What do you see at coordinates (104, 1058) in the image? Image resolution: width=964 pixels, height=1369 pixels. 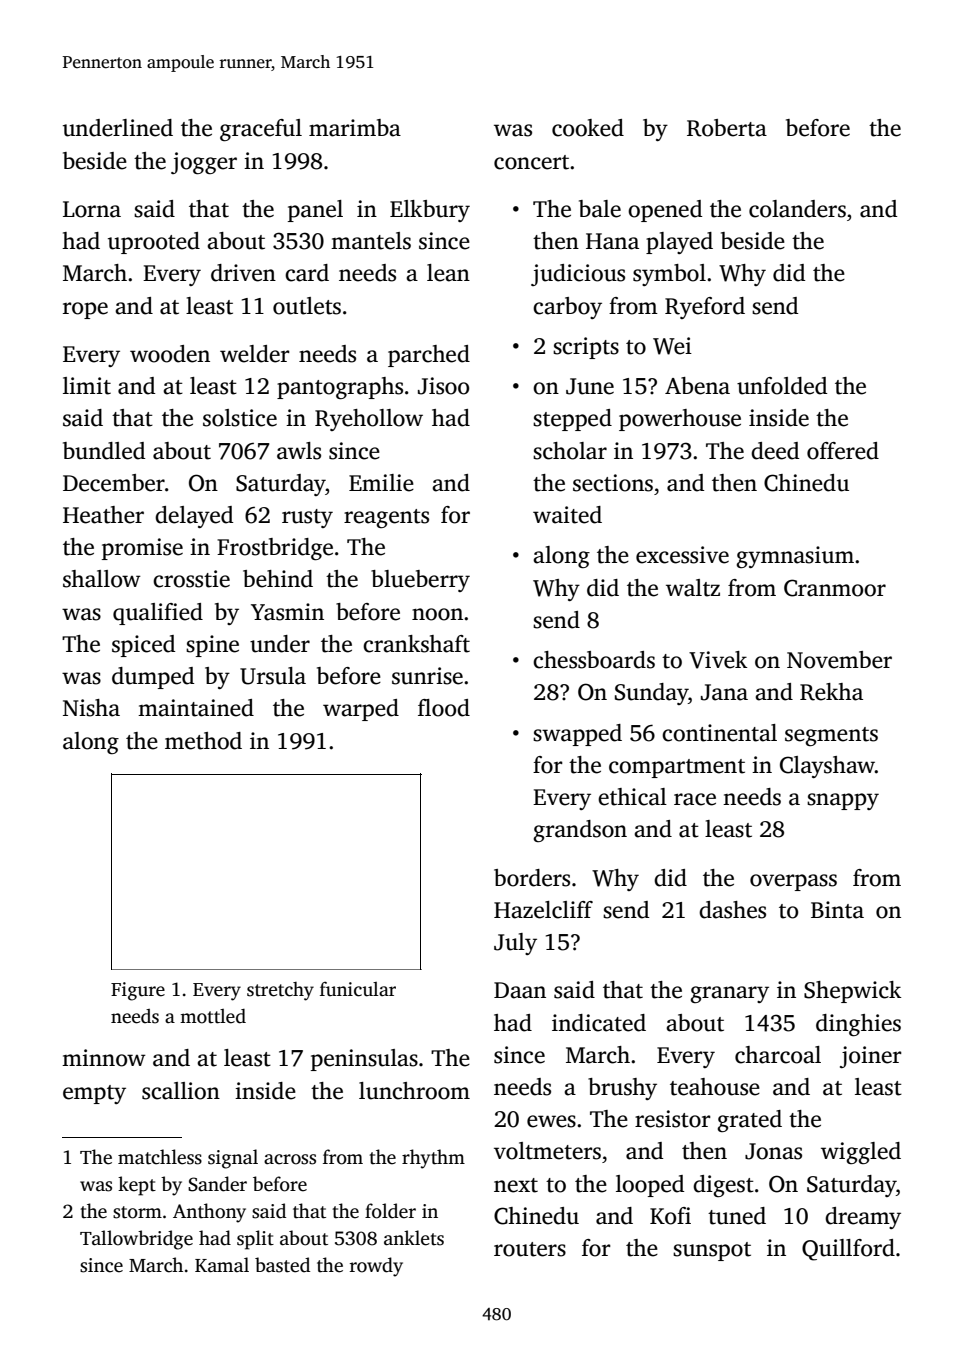 I see `minnow` at bounding box center [104, 1058].
